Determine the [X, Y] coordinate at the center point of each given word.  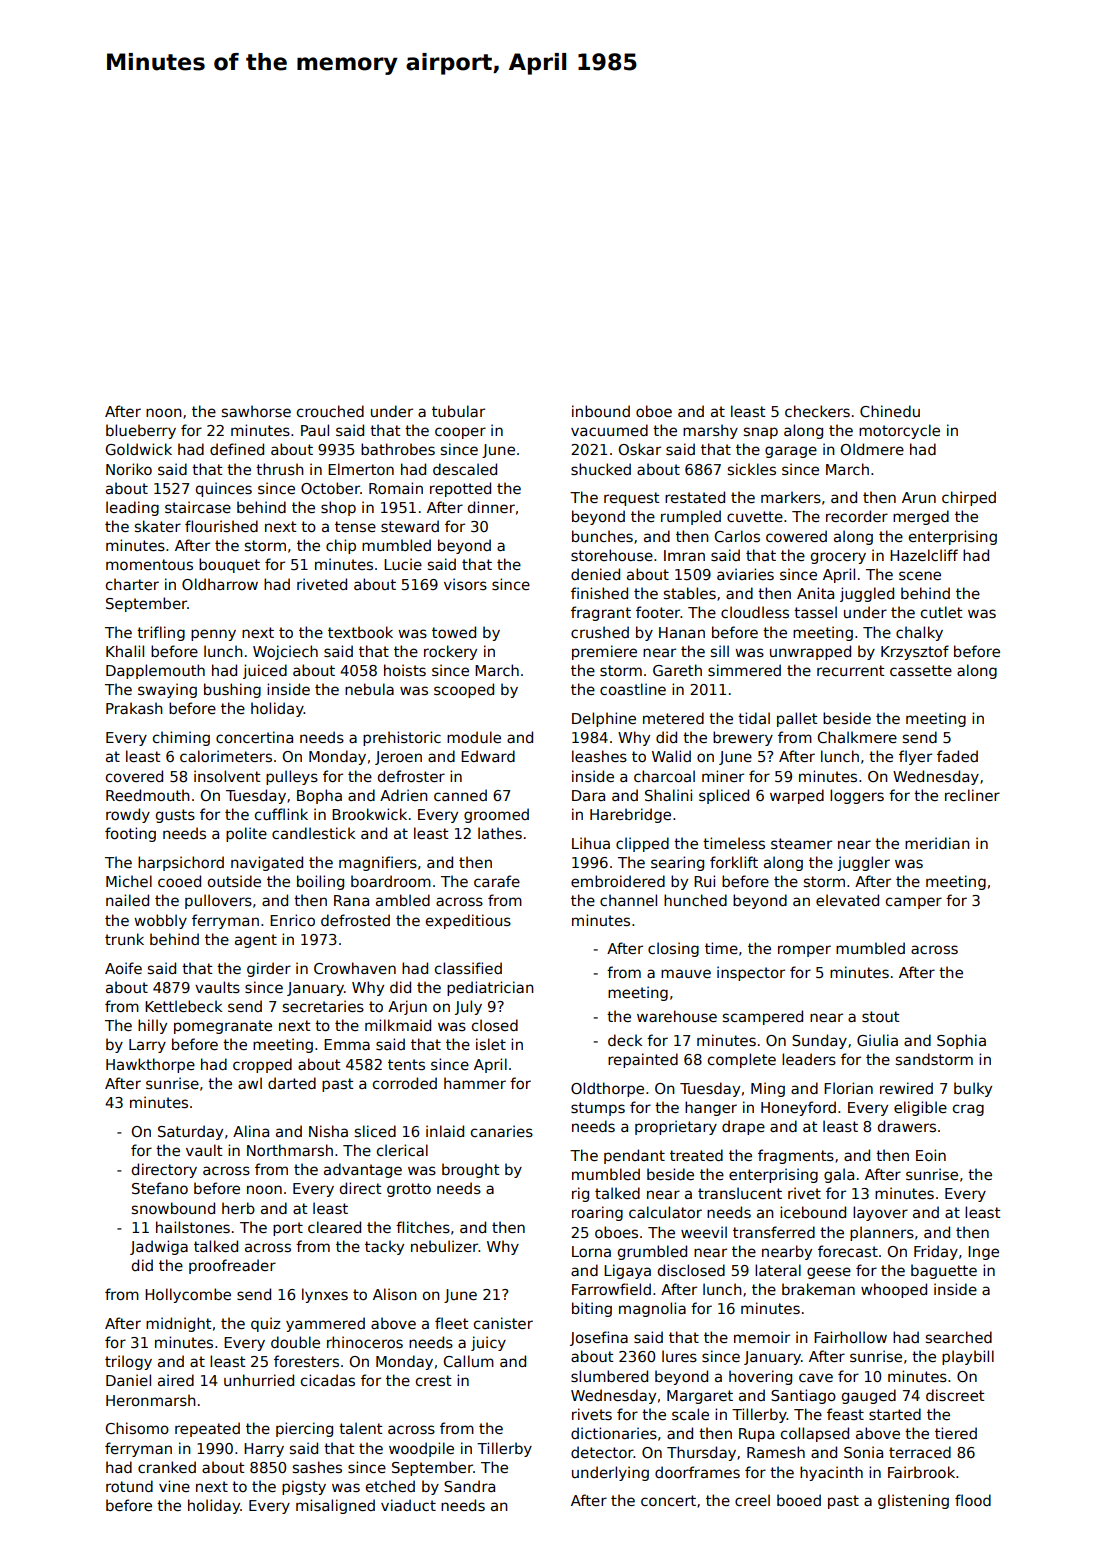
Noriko [129, 469]
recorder [857, 516]
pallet [797, 719]
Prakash [134, 708]
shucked [601, 469]
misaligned [335, 1506]
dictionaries [614, 1433]
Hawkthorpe [150, 1065]
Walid [671, 756]
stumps [598, 1109]
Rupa [756, 1435]
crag [968, 1110]
